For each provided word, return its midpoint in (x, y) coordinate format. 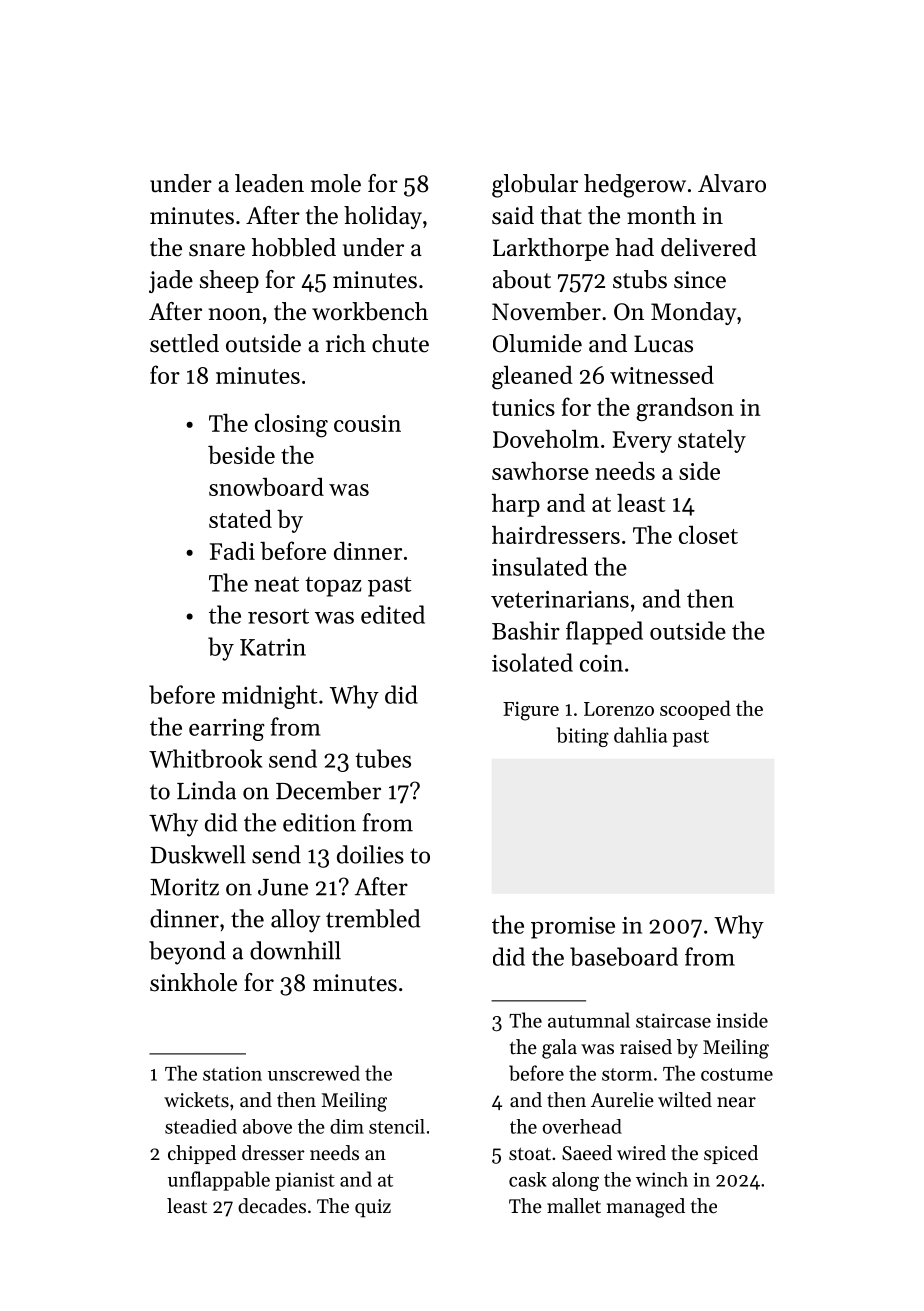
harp (516, 505)
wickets (196, 1100)
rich (346, 343)
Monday (693, 313)
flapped (604, 633)
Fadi (232, 551)
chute (400, 343)
